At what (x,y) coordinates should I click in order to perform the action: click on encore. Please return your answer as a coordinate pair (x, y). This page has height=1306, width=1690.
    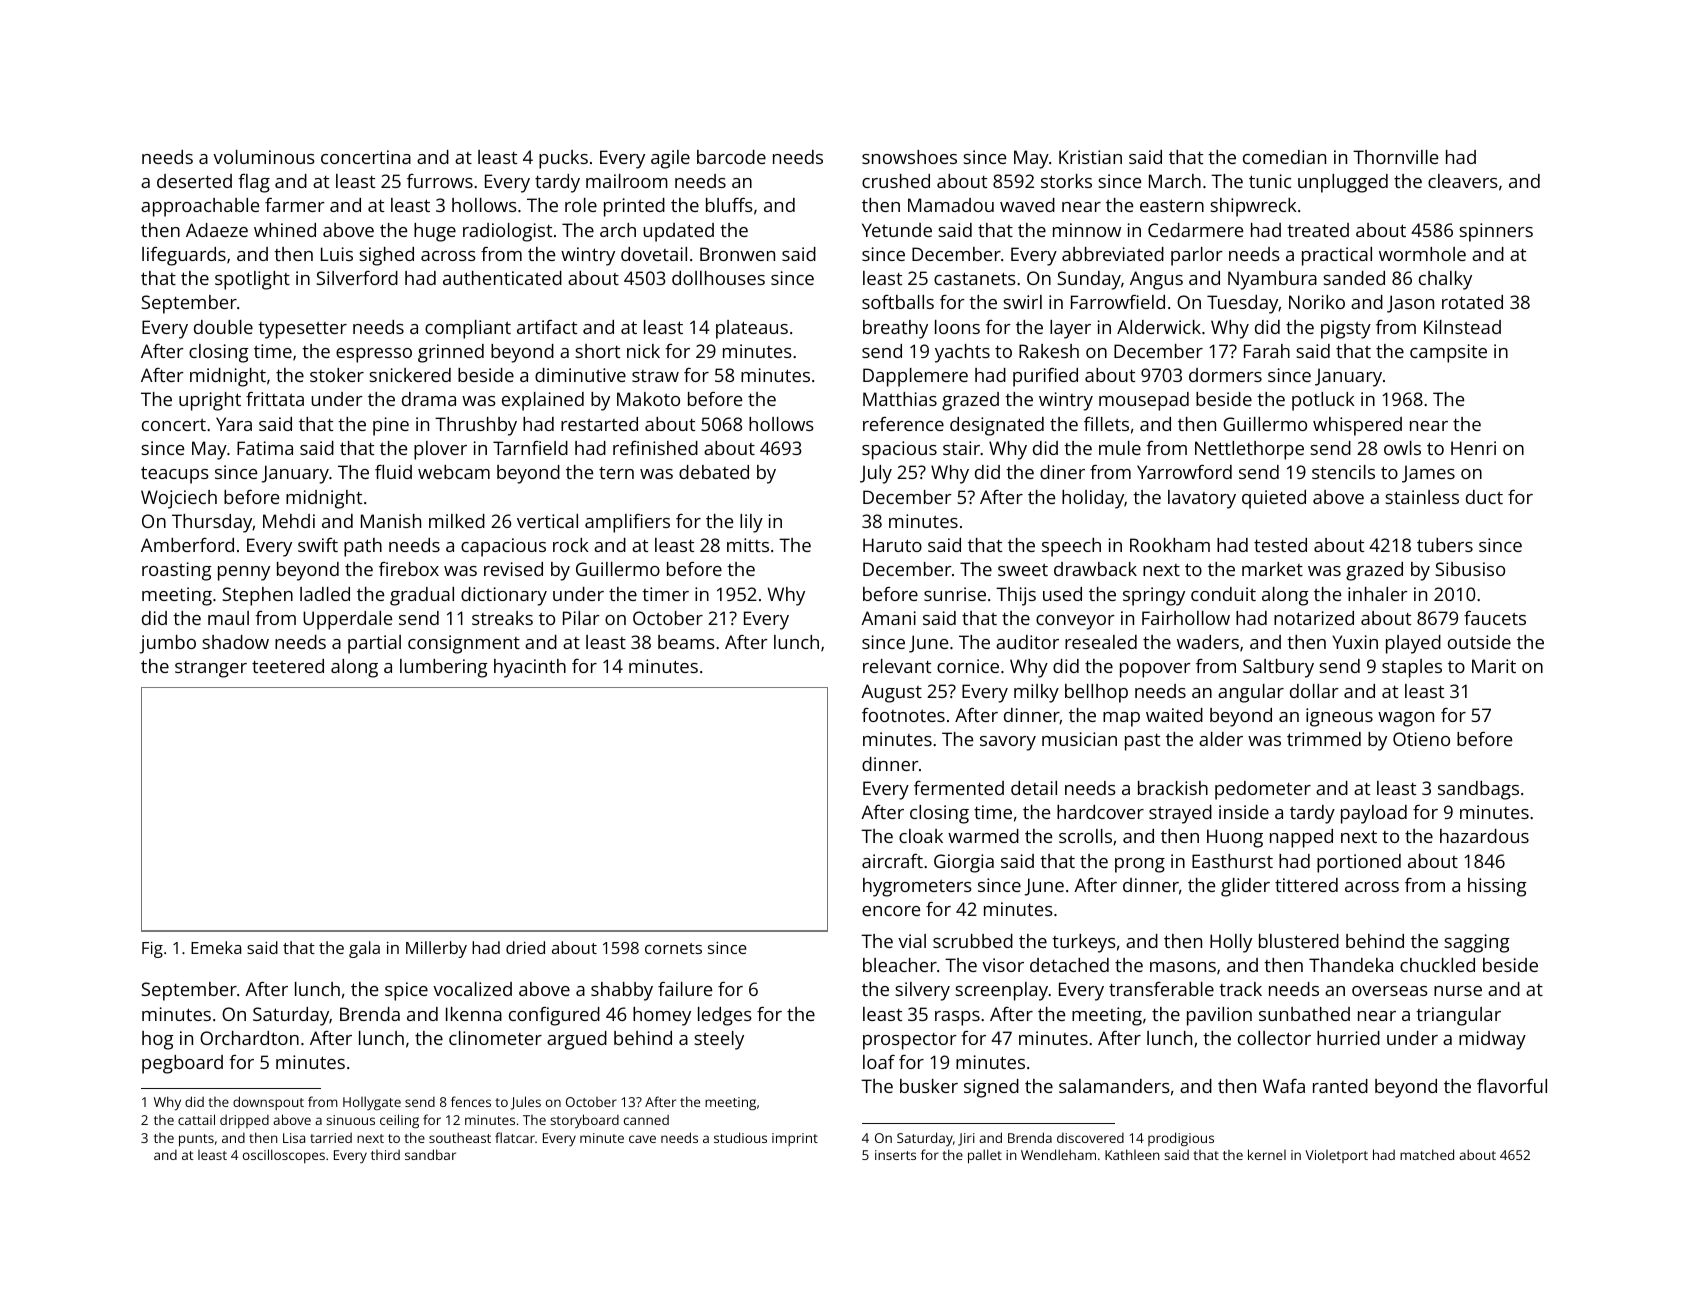
    Looking at the image, I should click on (891, 911).
